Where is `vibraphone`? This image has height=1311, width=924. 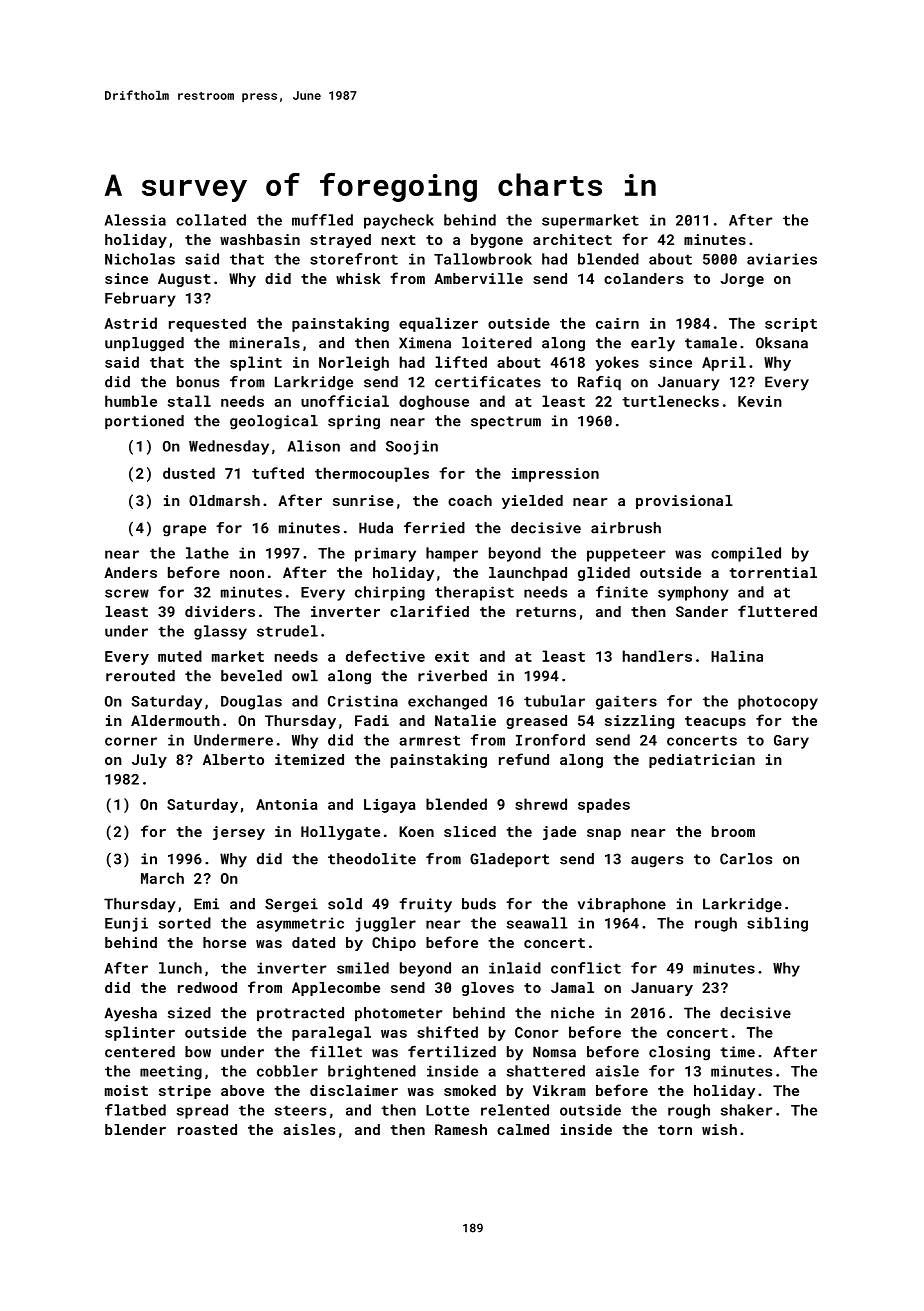 vibraphone is located at coordinates (622, 905).
